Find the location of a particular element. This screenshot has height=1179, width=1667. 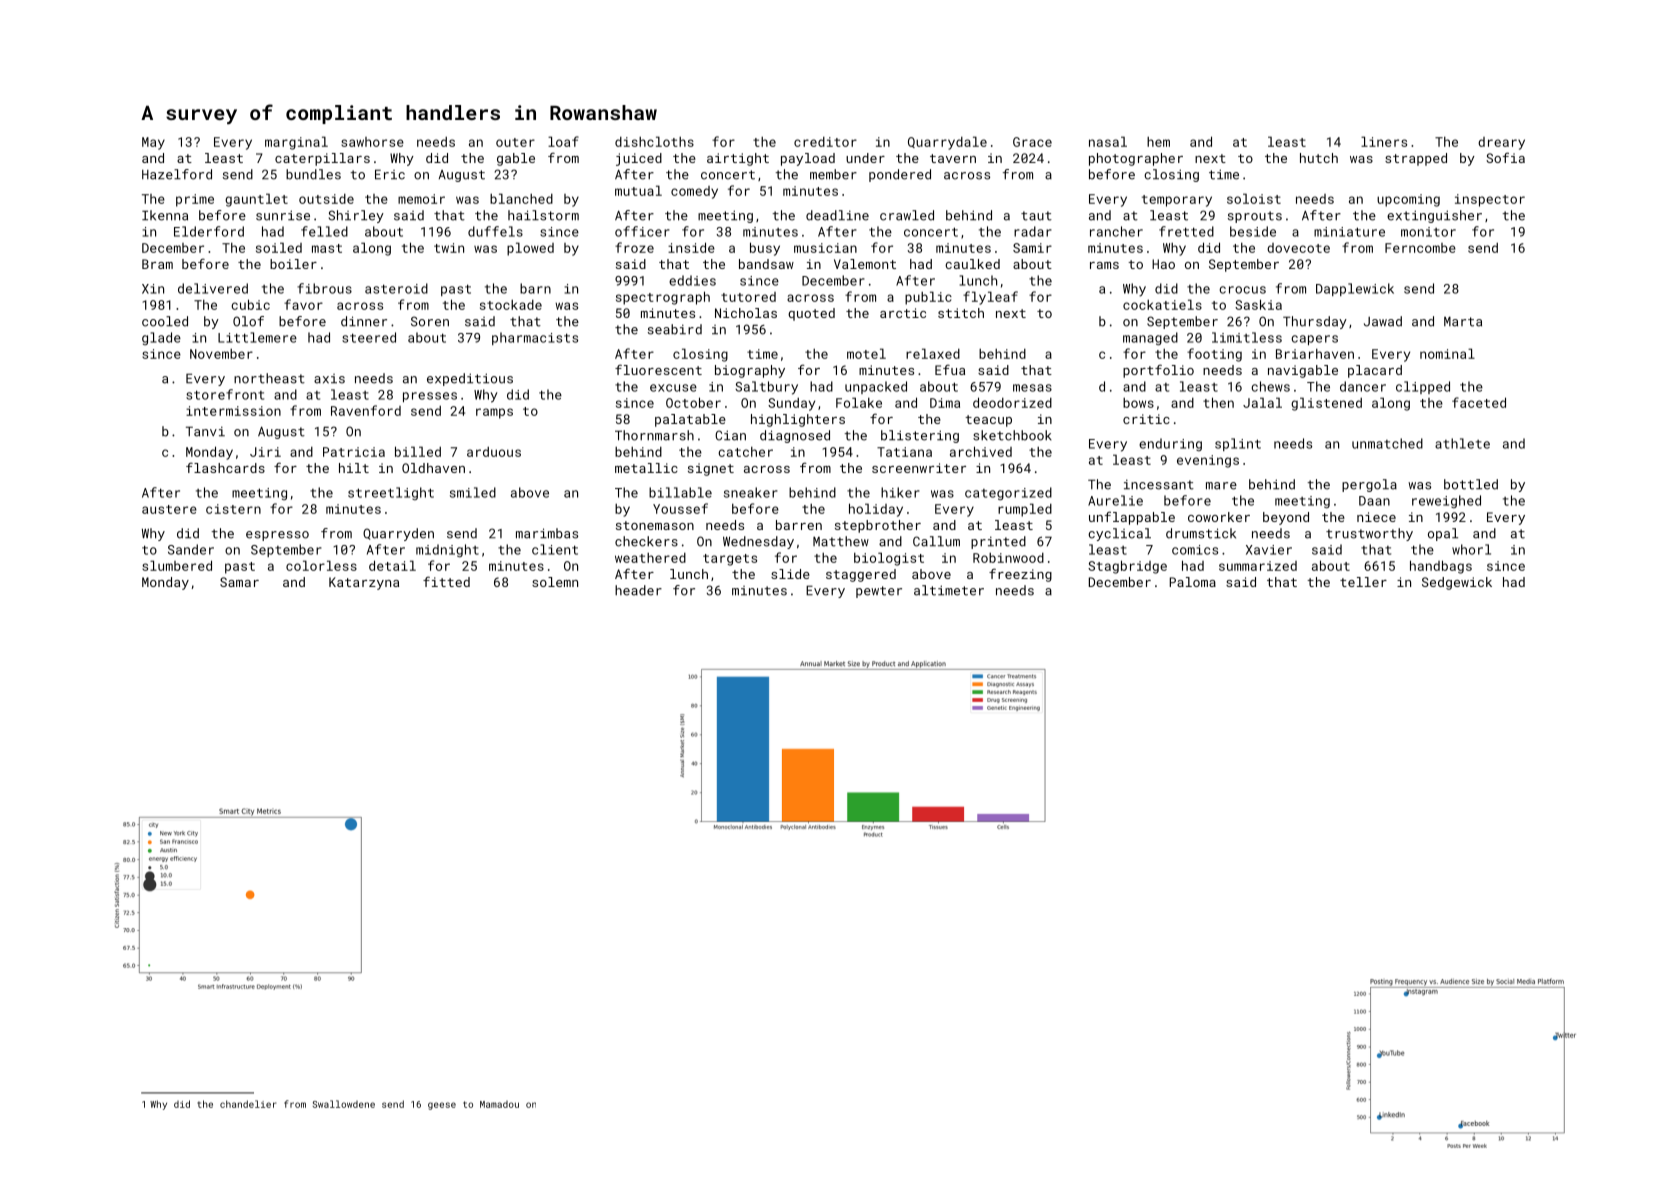

chandelier is located at coordinates (248, 1104).
